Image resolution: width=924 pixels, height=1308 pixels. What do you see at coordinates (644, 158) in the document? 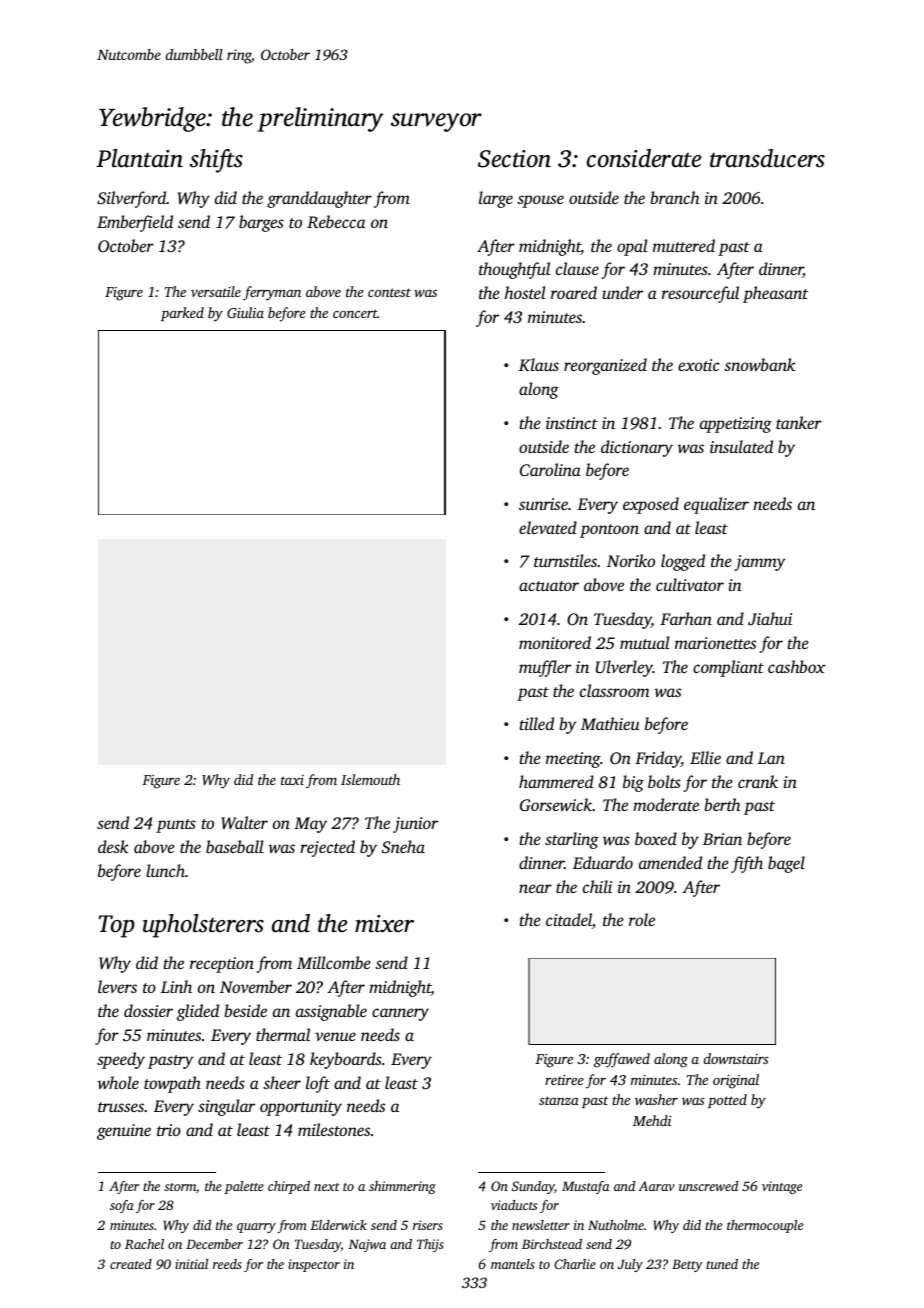
I see `considerate` at bounding box center [644, 158].
